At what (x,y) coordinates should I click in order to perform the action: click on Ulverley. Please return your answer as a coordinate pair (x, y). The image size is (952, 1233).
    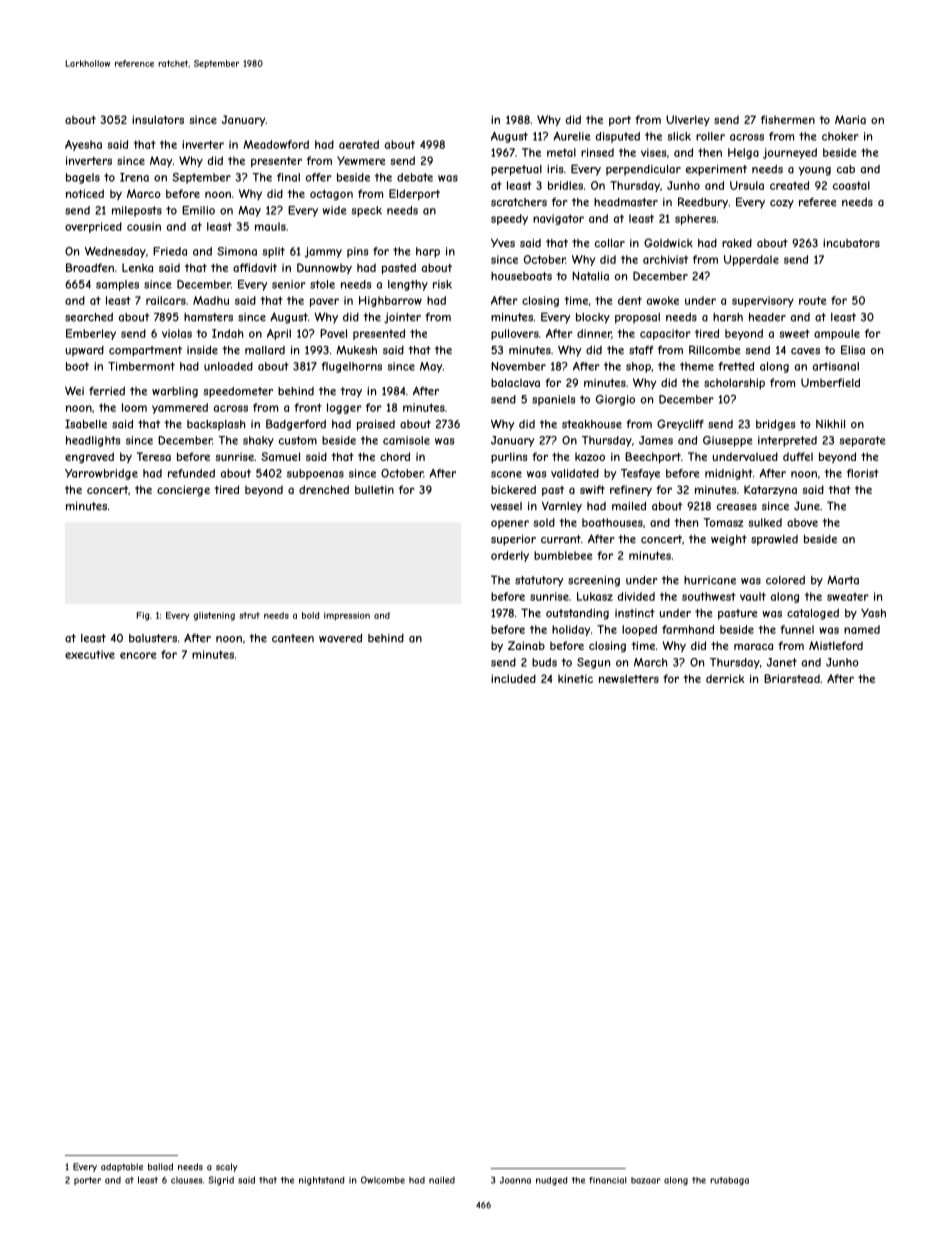
    Looking at the image, I should click on (688, 121).
